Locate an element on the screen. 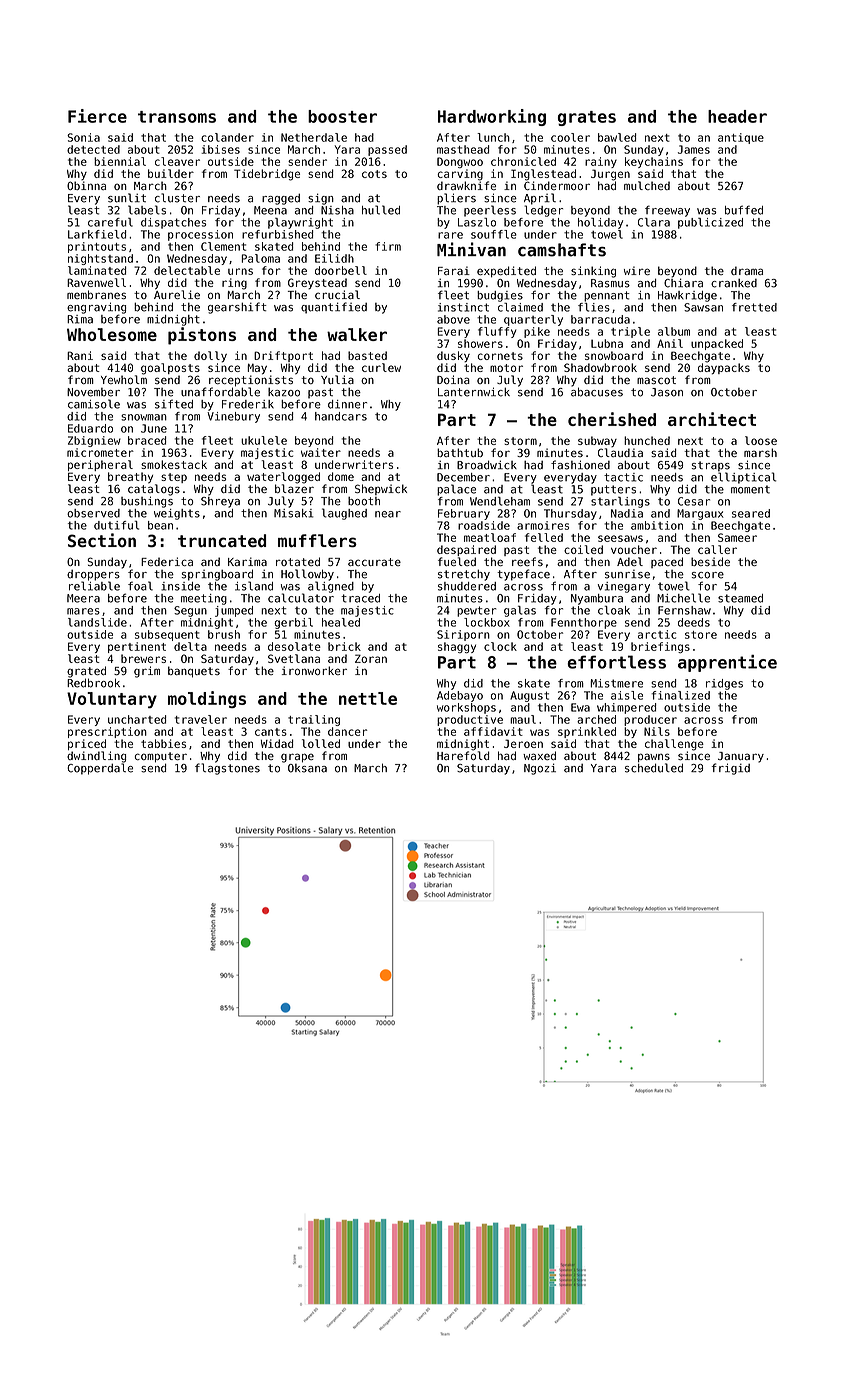 The height and width of the screenshot is (1400, 849). fretted is located at coordinates (754, 307).
